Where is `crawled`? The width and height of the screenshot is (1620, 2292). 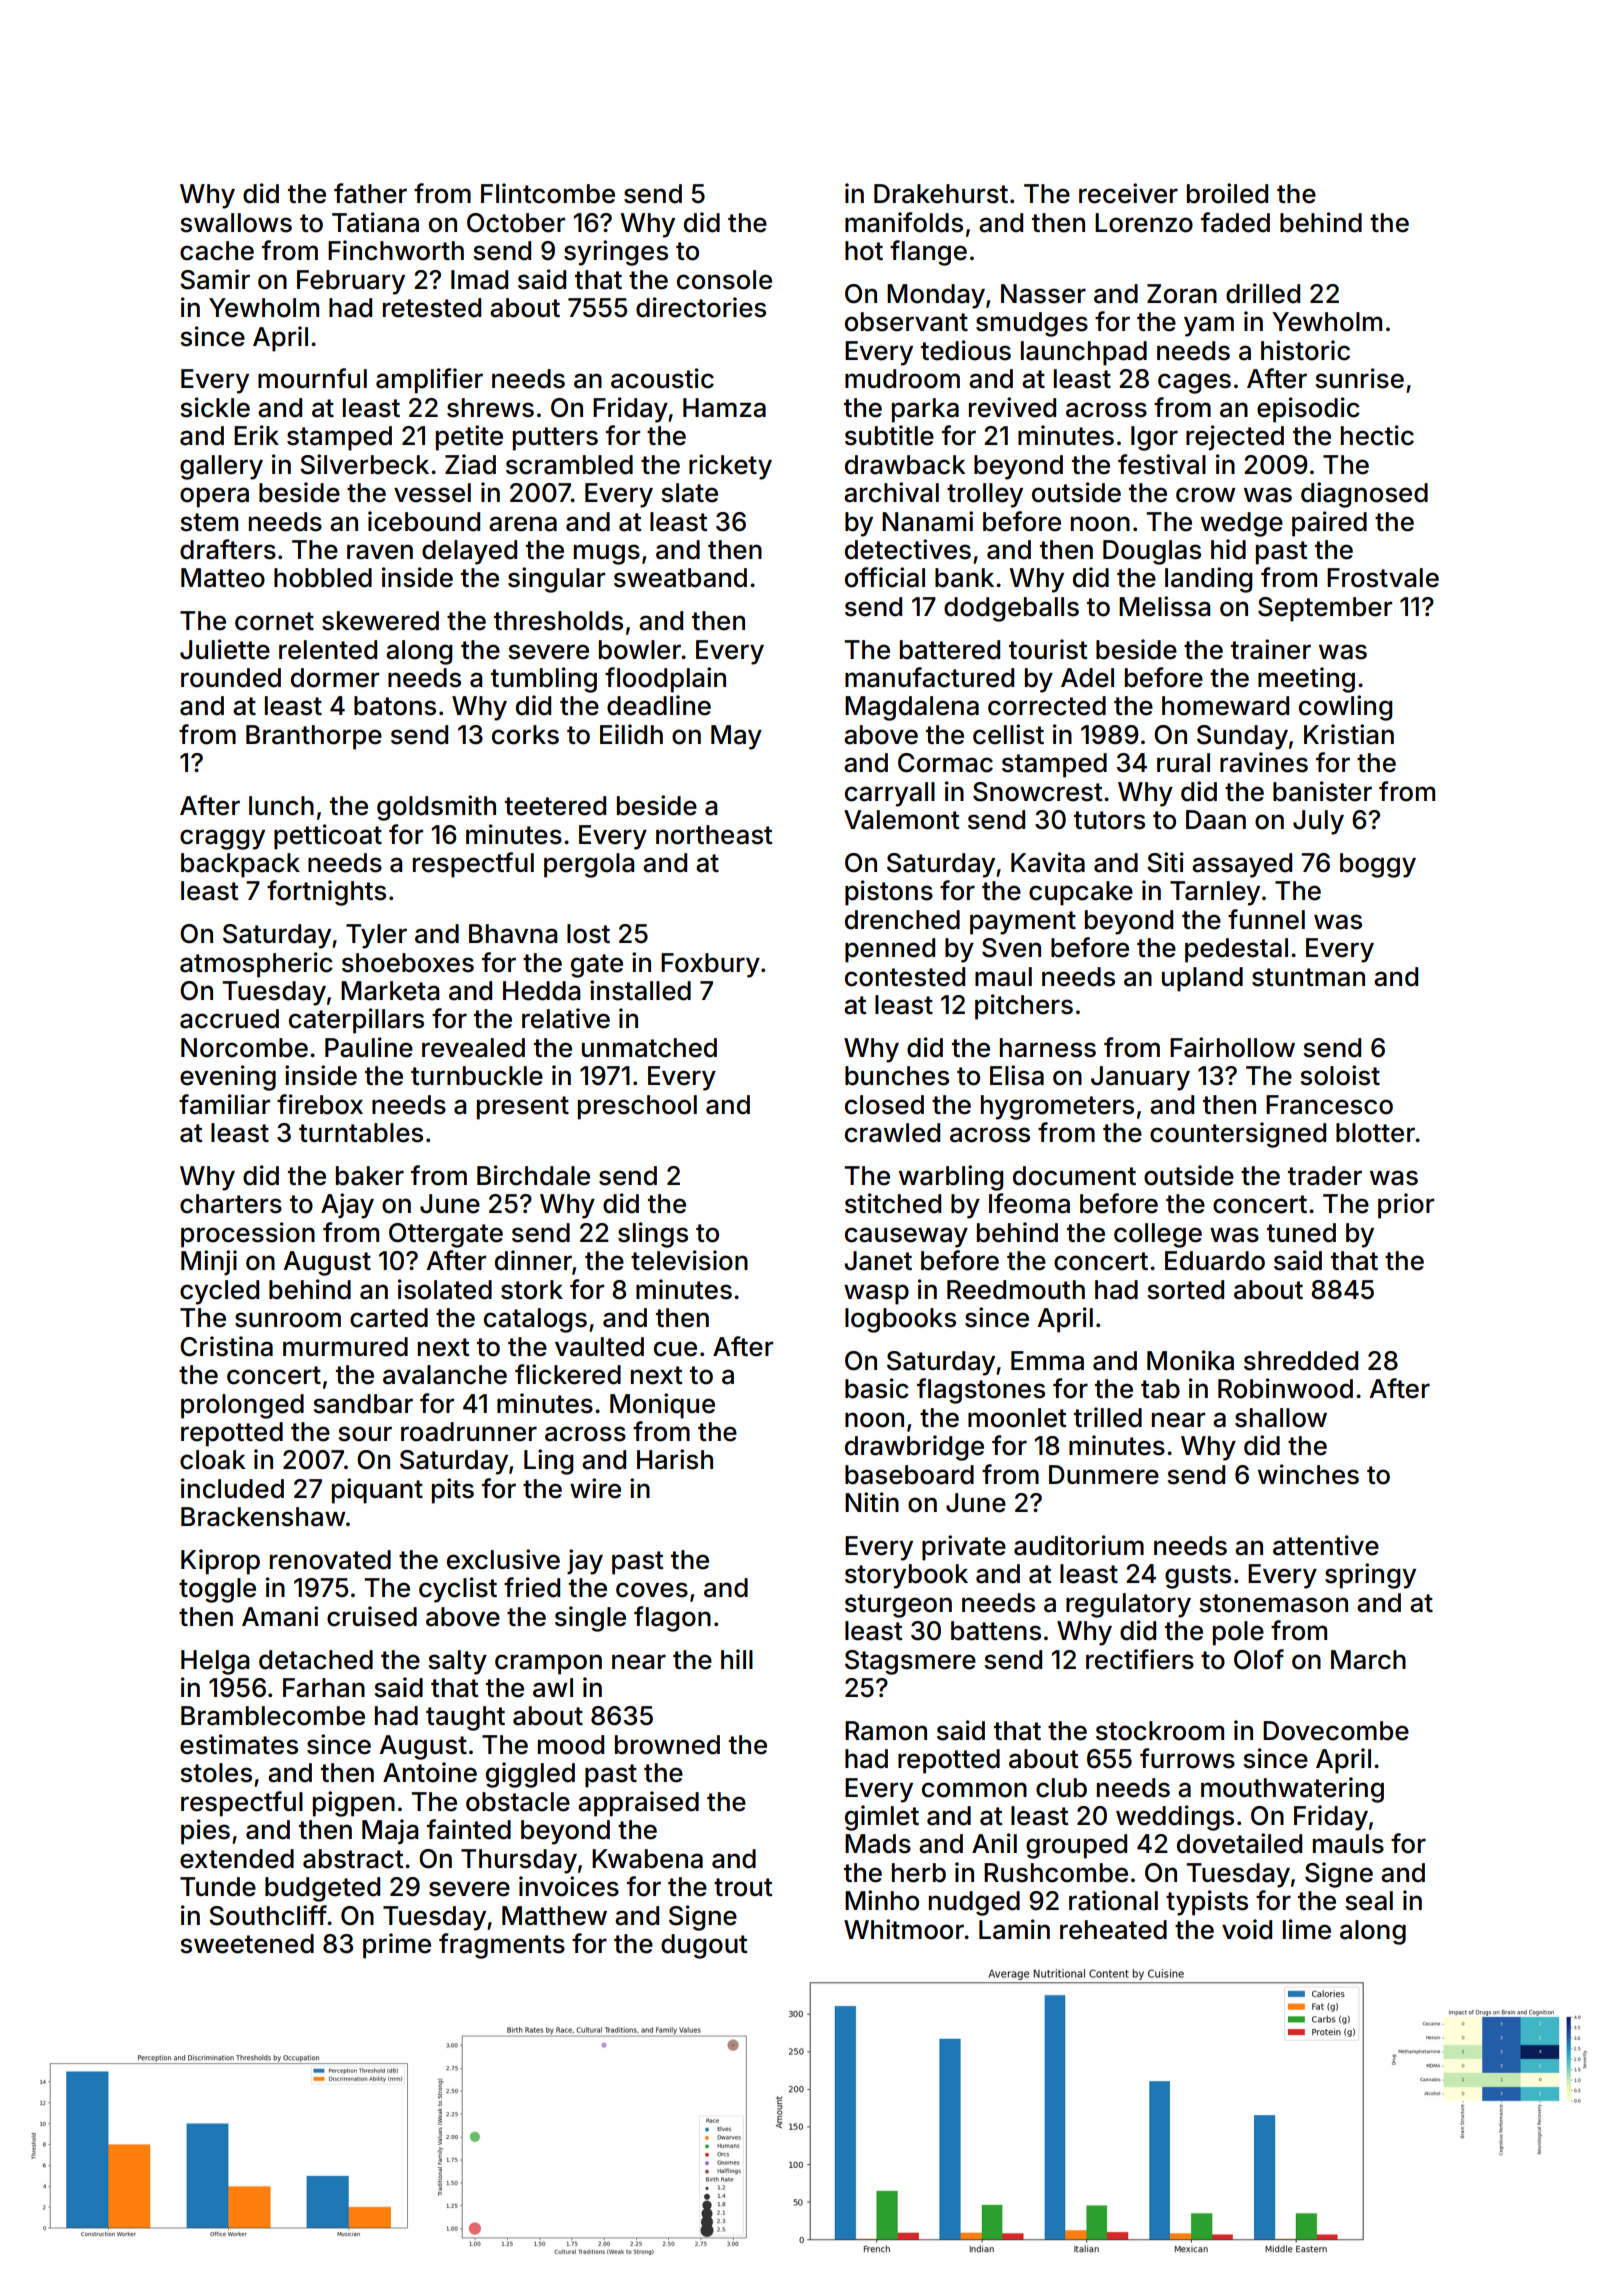 crawled is located at coordinates (892, 1133).
